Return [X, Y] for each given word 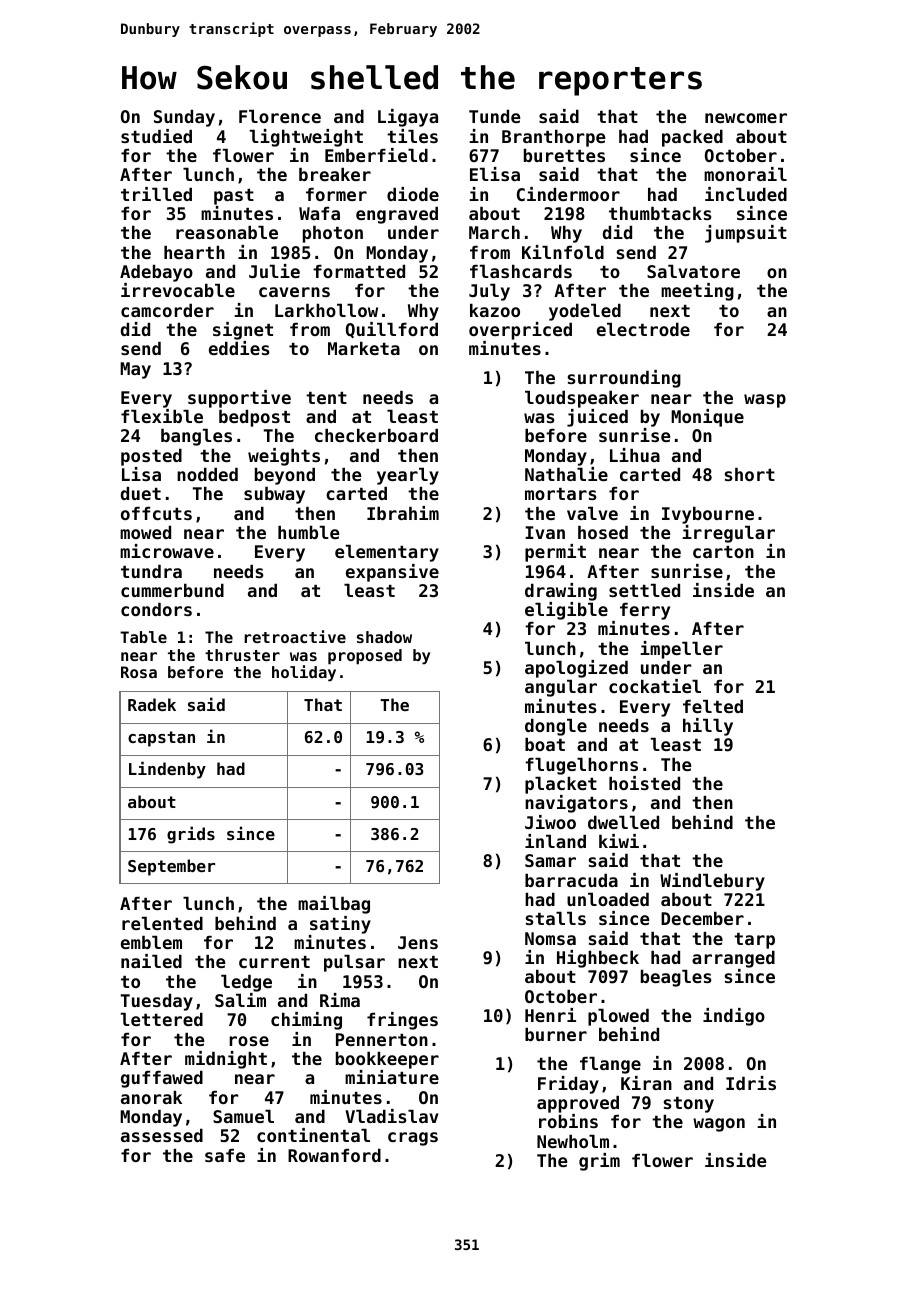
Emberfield [376, 155]
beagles [676, 978]
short [750, 474]
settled [644, 590]
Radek [152, 704]
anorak [151, 1097]
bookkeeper [387, 1060]
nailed [151, 961]
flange [610, 1065]
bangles [196, 437]
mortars [561, 494]
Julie [274, 271]
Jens [418, 942]
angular [561, 688]
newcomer [746, 118]
